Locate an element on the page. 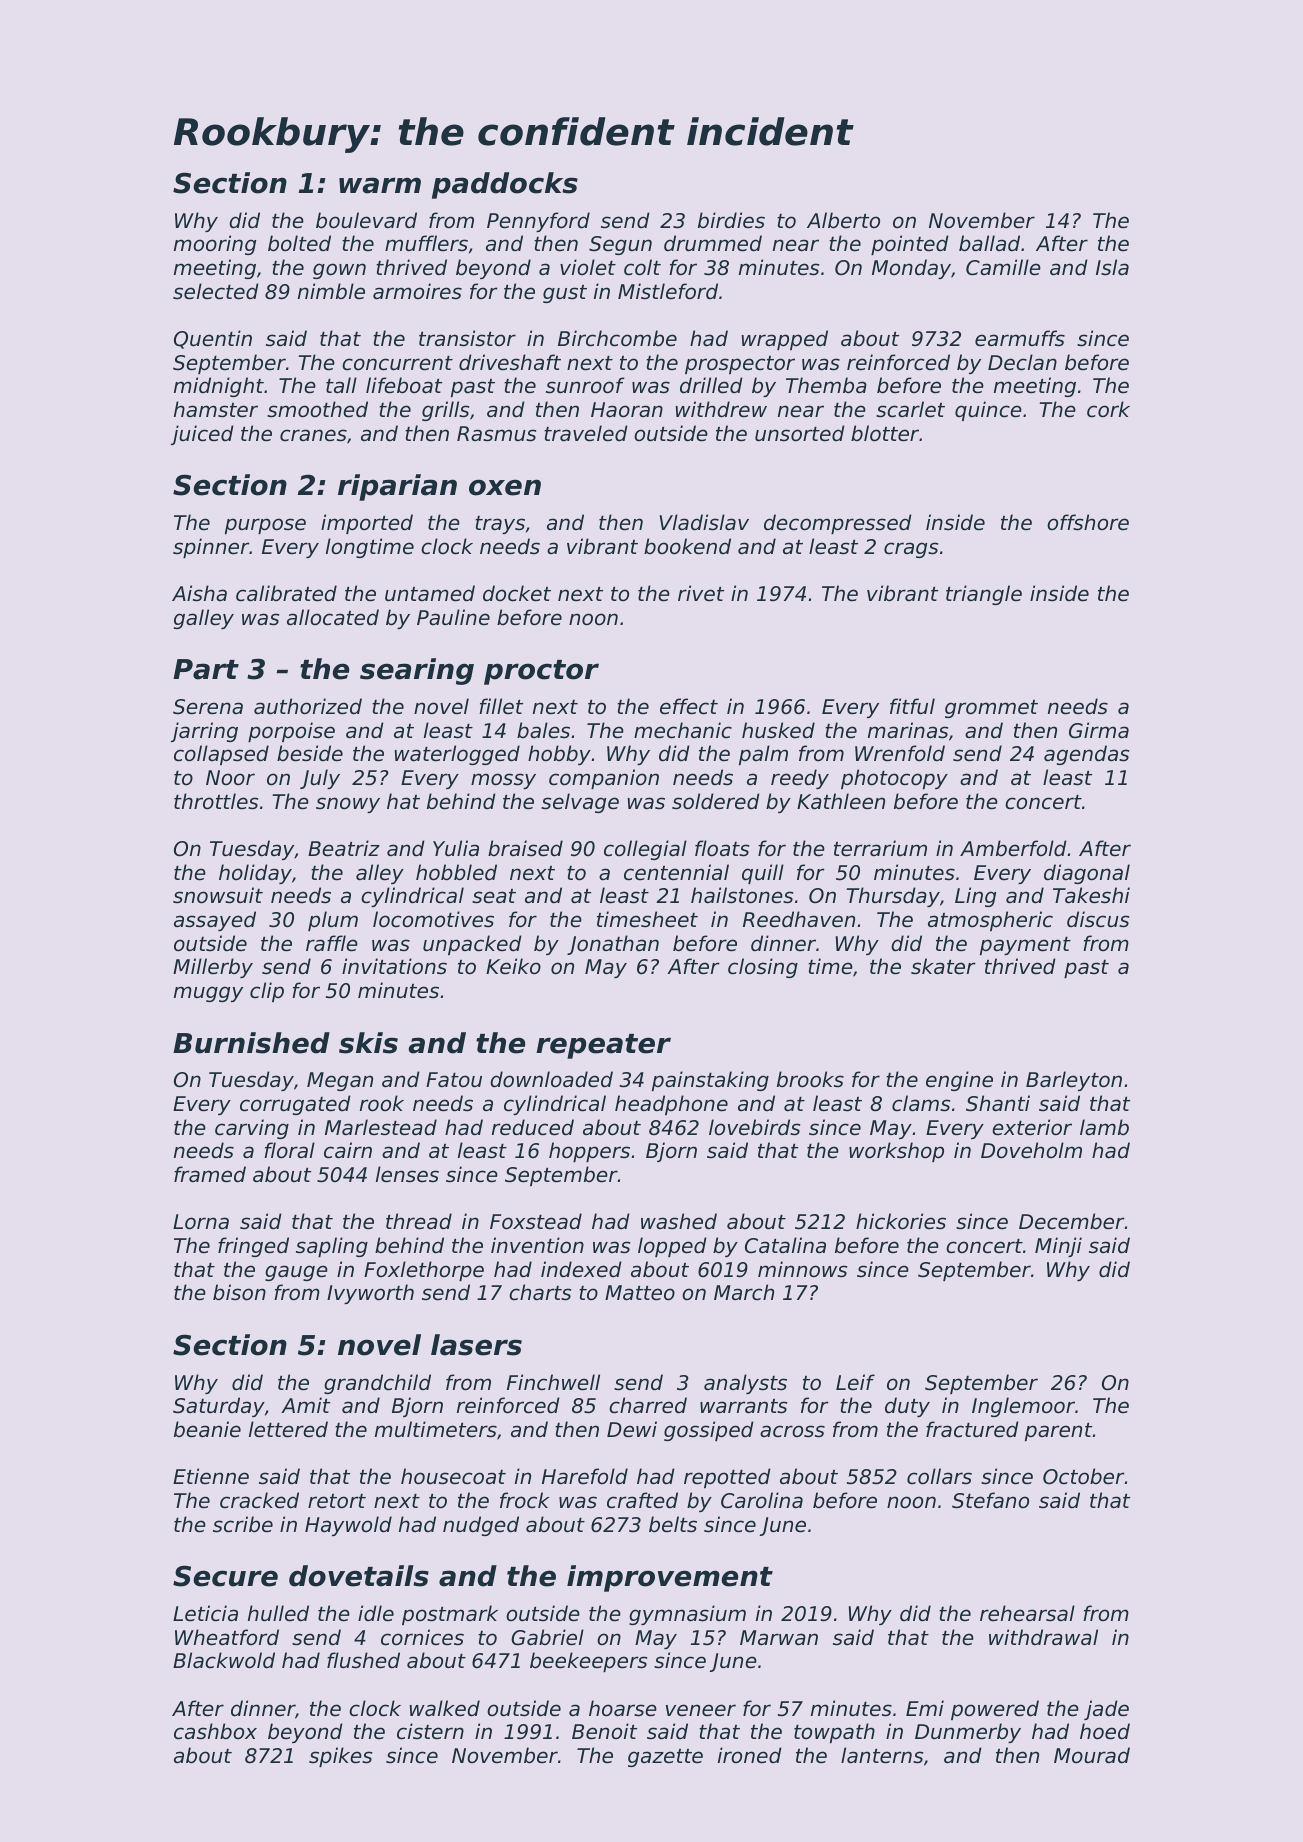 The width and height of the document is (1303, 1842). offshore is located at coordinates (1088, 522).
